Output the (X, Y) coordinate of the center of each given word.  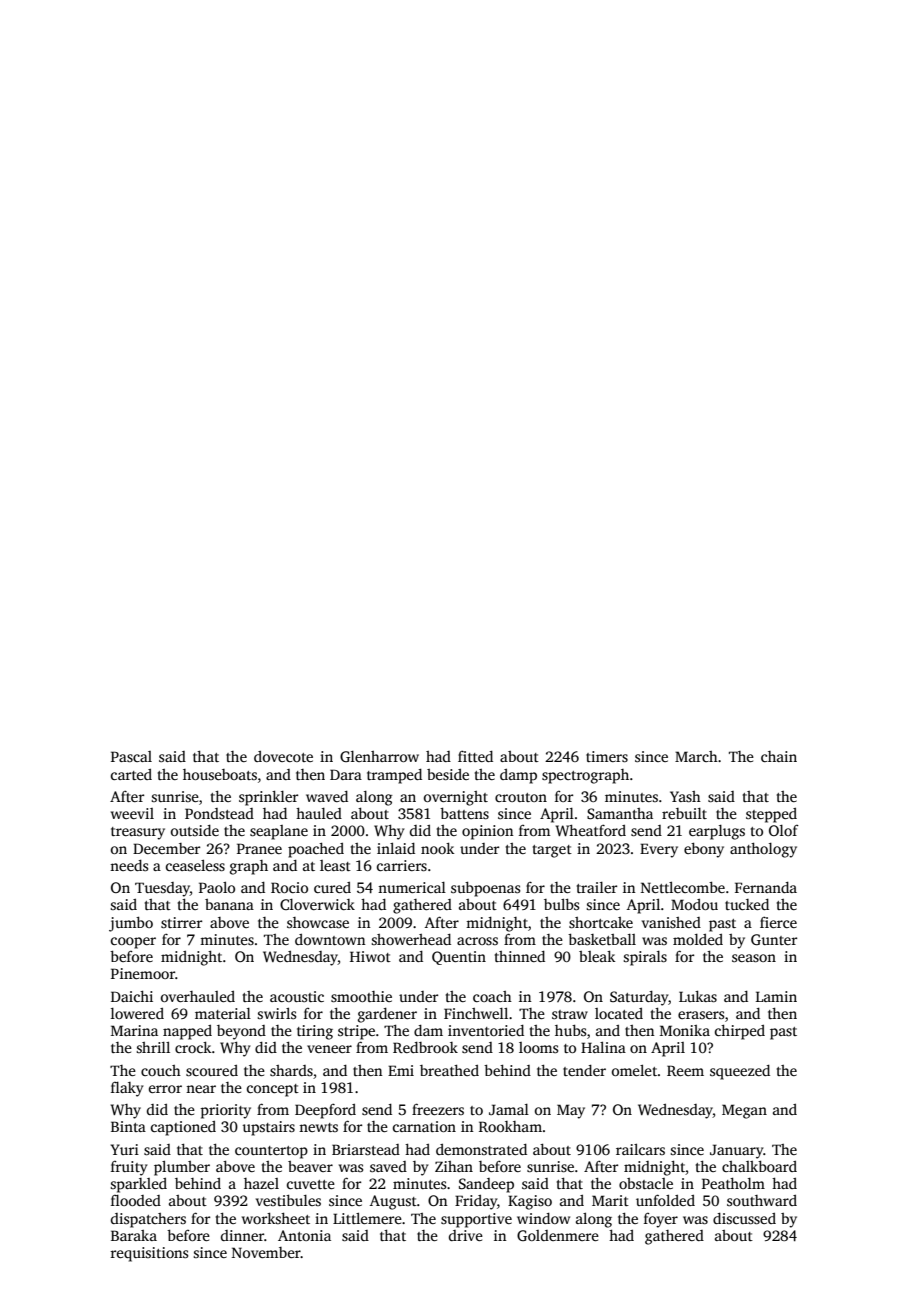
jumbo (131, 924)
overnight (456, 798)
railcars (640, 1149)
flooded (136, 1200)
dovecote (283, 756)
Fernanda (766, 887)
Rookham (510, 1126)
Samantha (620, 813)
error (165, 1089)
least (335, 865)
